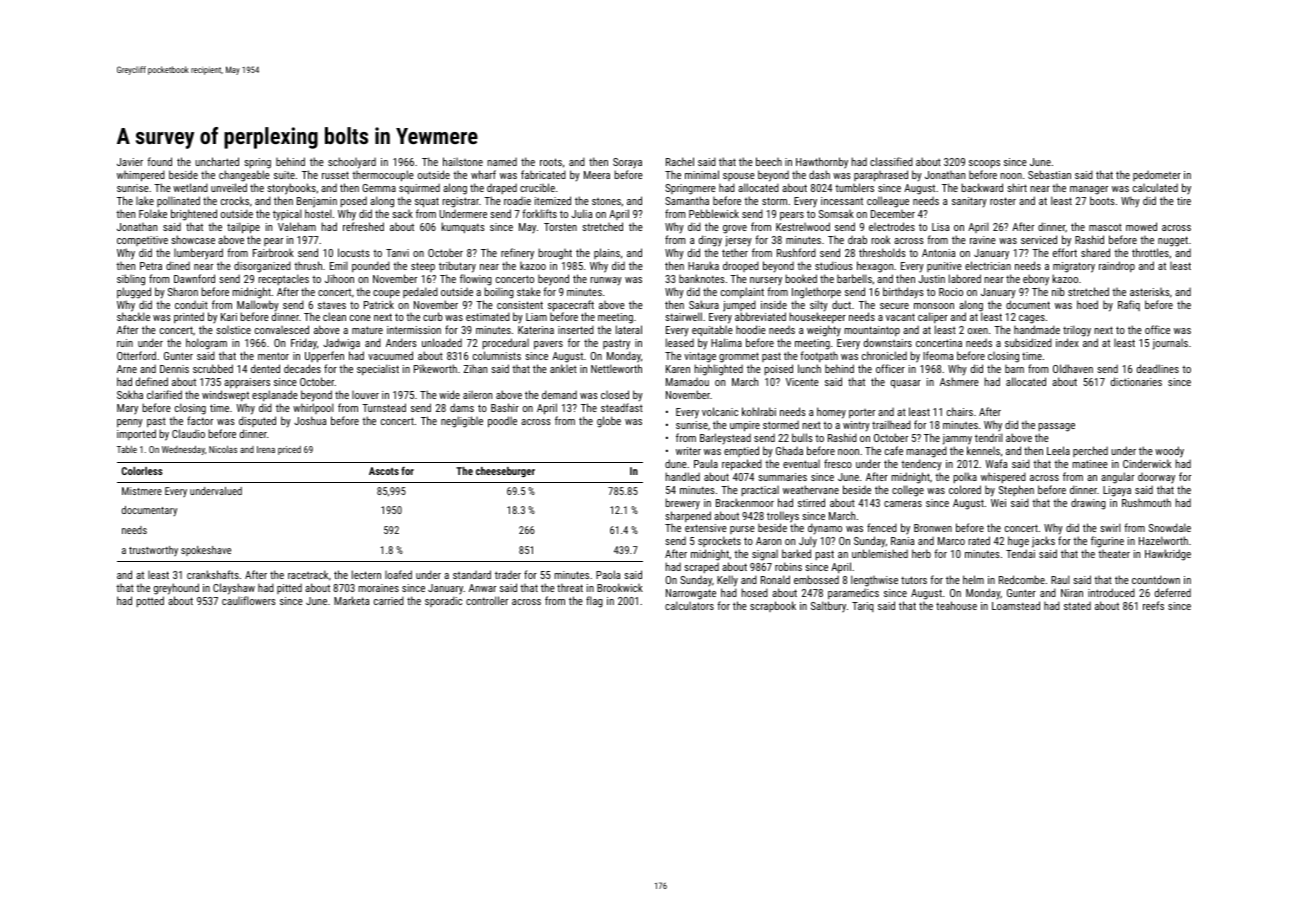  Describe the element at coordinates (308, 574) in the screenshot. I see `racetrack` at that location.
